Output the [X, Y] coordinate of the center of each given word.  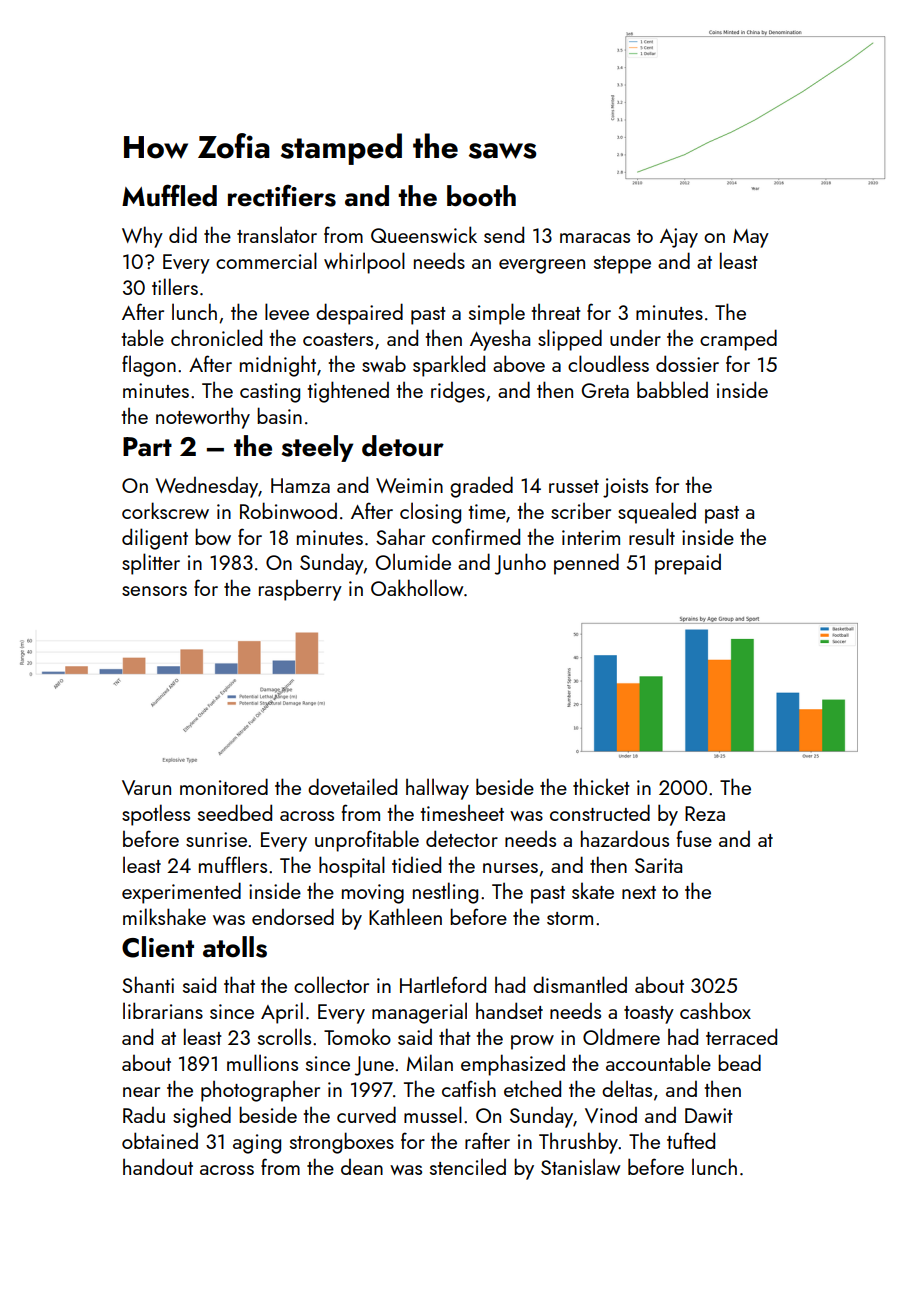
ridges [458, 392]
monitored [224, 786]
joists [625, 488]
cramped [738, 340]
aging [257, 1144]
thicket [601, 786]
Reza [705, 813]
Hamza [300, 485]
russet [574, 486]
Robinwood [288, 510]
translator [277, 234]
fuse [694, 838]
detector [462, 838]
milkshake [164, 916]
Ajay [679, 238]
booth [481, 196]
